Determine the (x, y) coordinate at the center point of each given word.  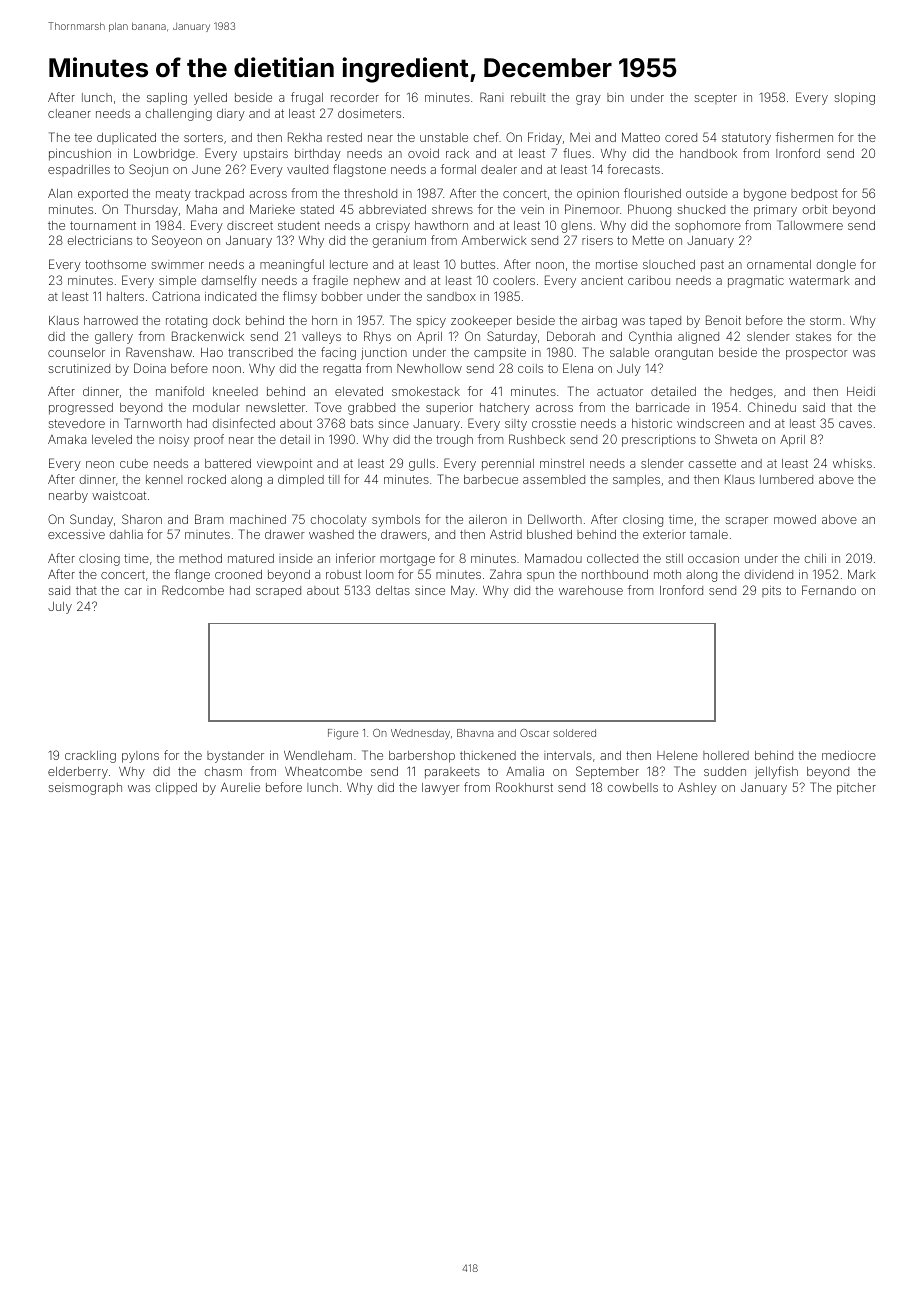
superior (449, 409)
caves (855, 424)
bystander (235, 757)
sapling (167, 99)
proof (209, 440)
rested (344, 137)
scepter (715, 98)
